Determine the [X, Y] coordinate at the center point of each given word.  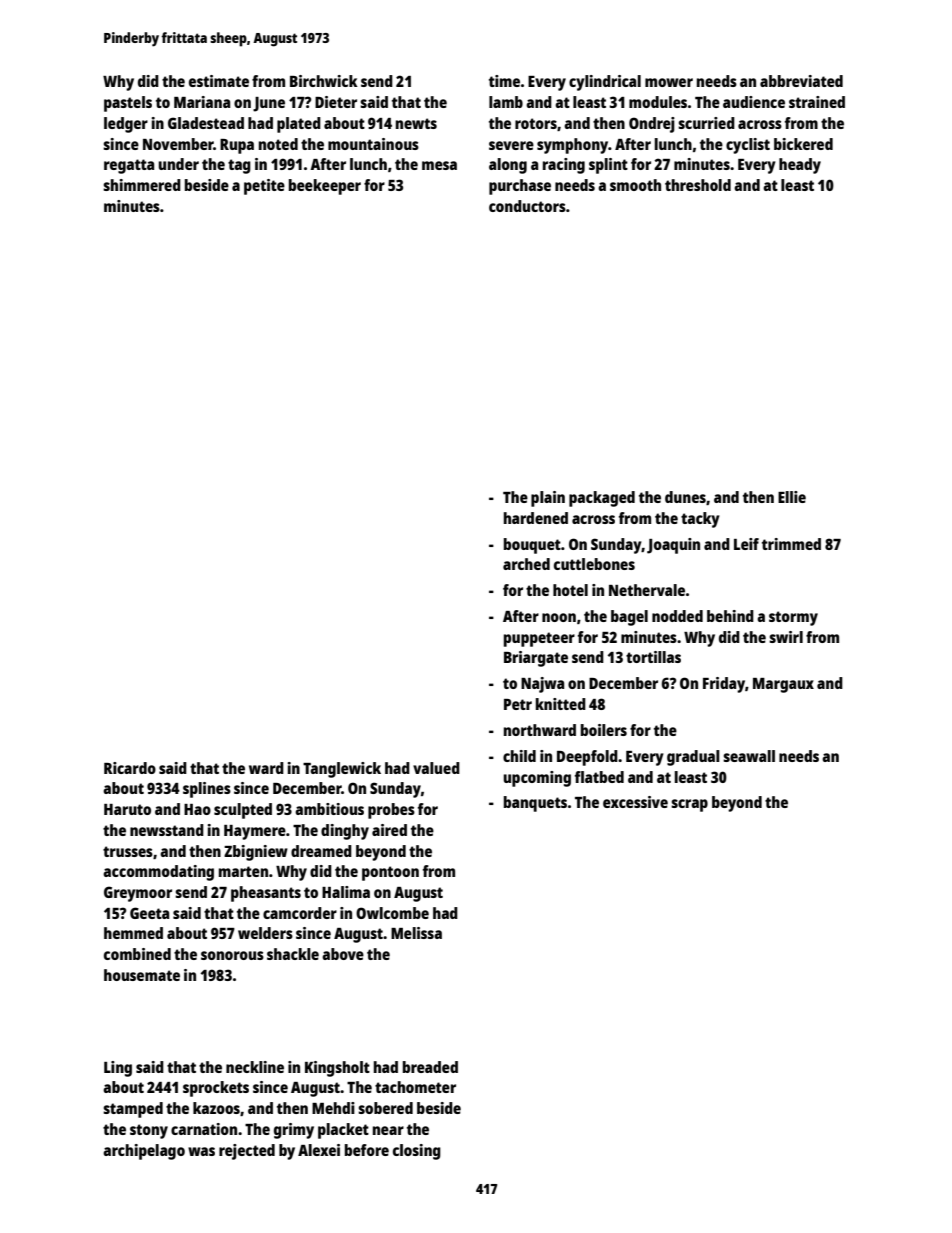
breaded [430, 1067]
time [504, 81]
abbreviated [801, 81]
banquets [535, 804]
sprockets [216, 1089]
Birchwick [324, 81]
